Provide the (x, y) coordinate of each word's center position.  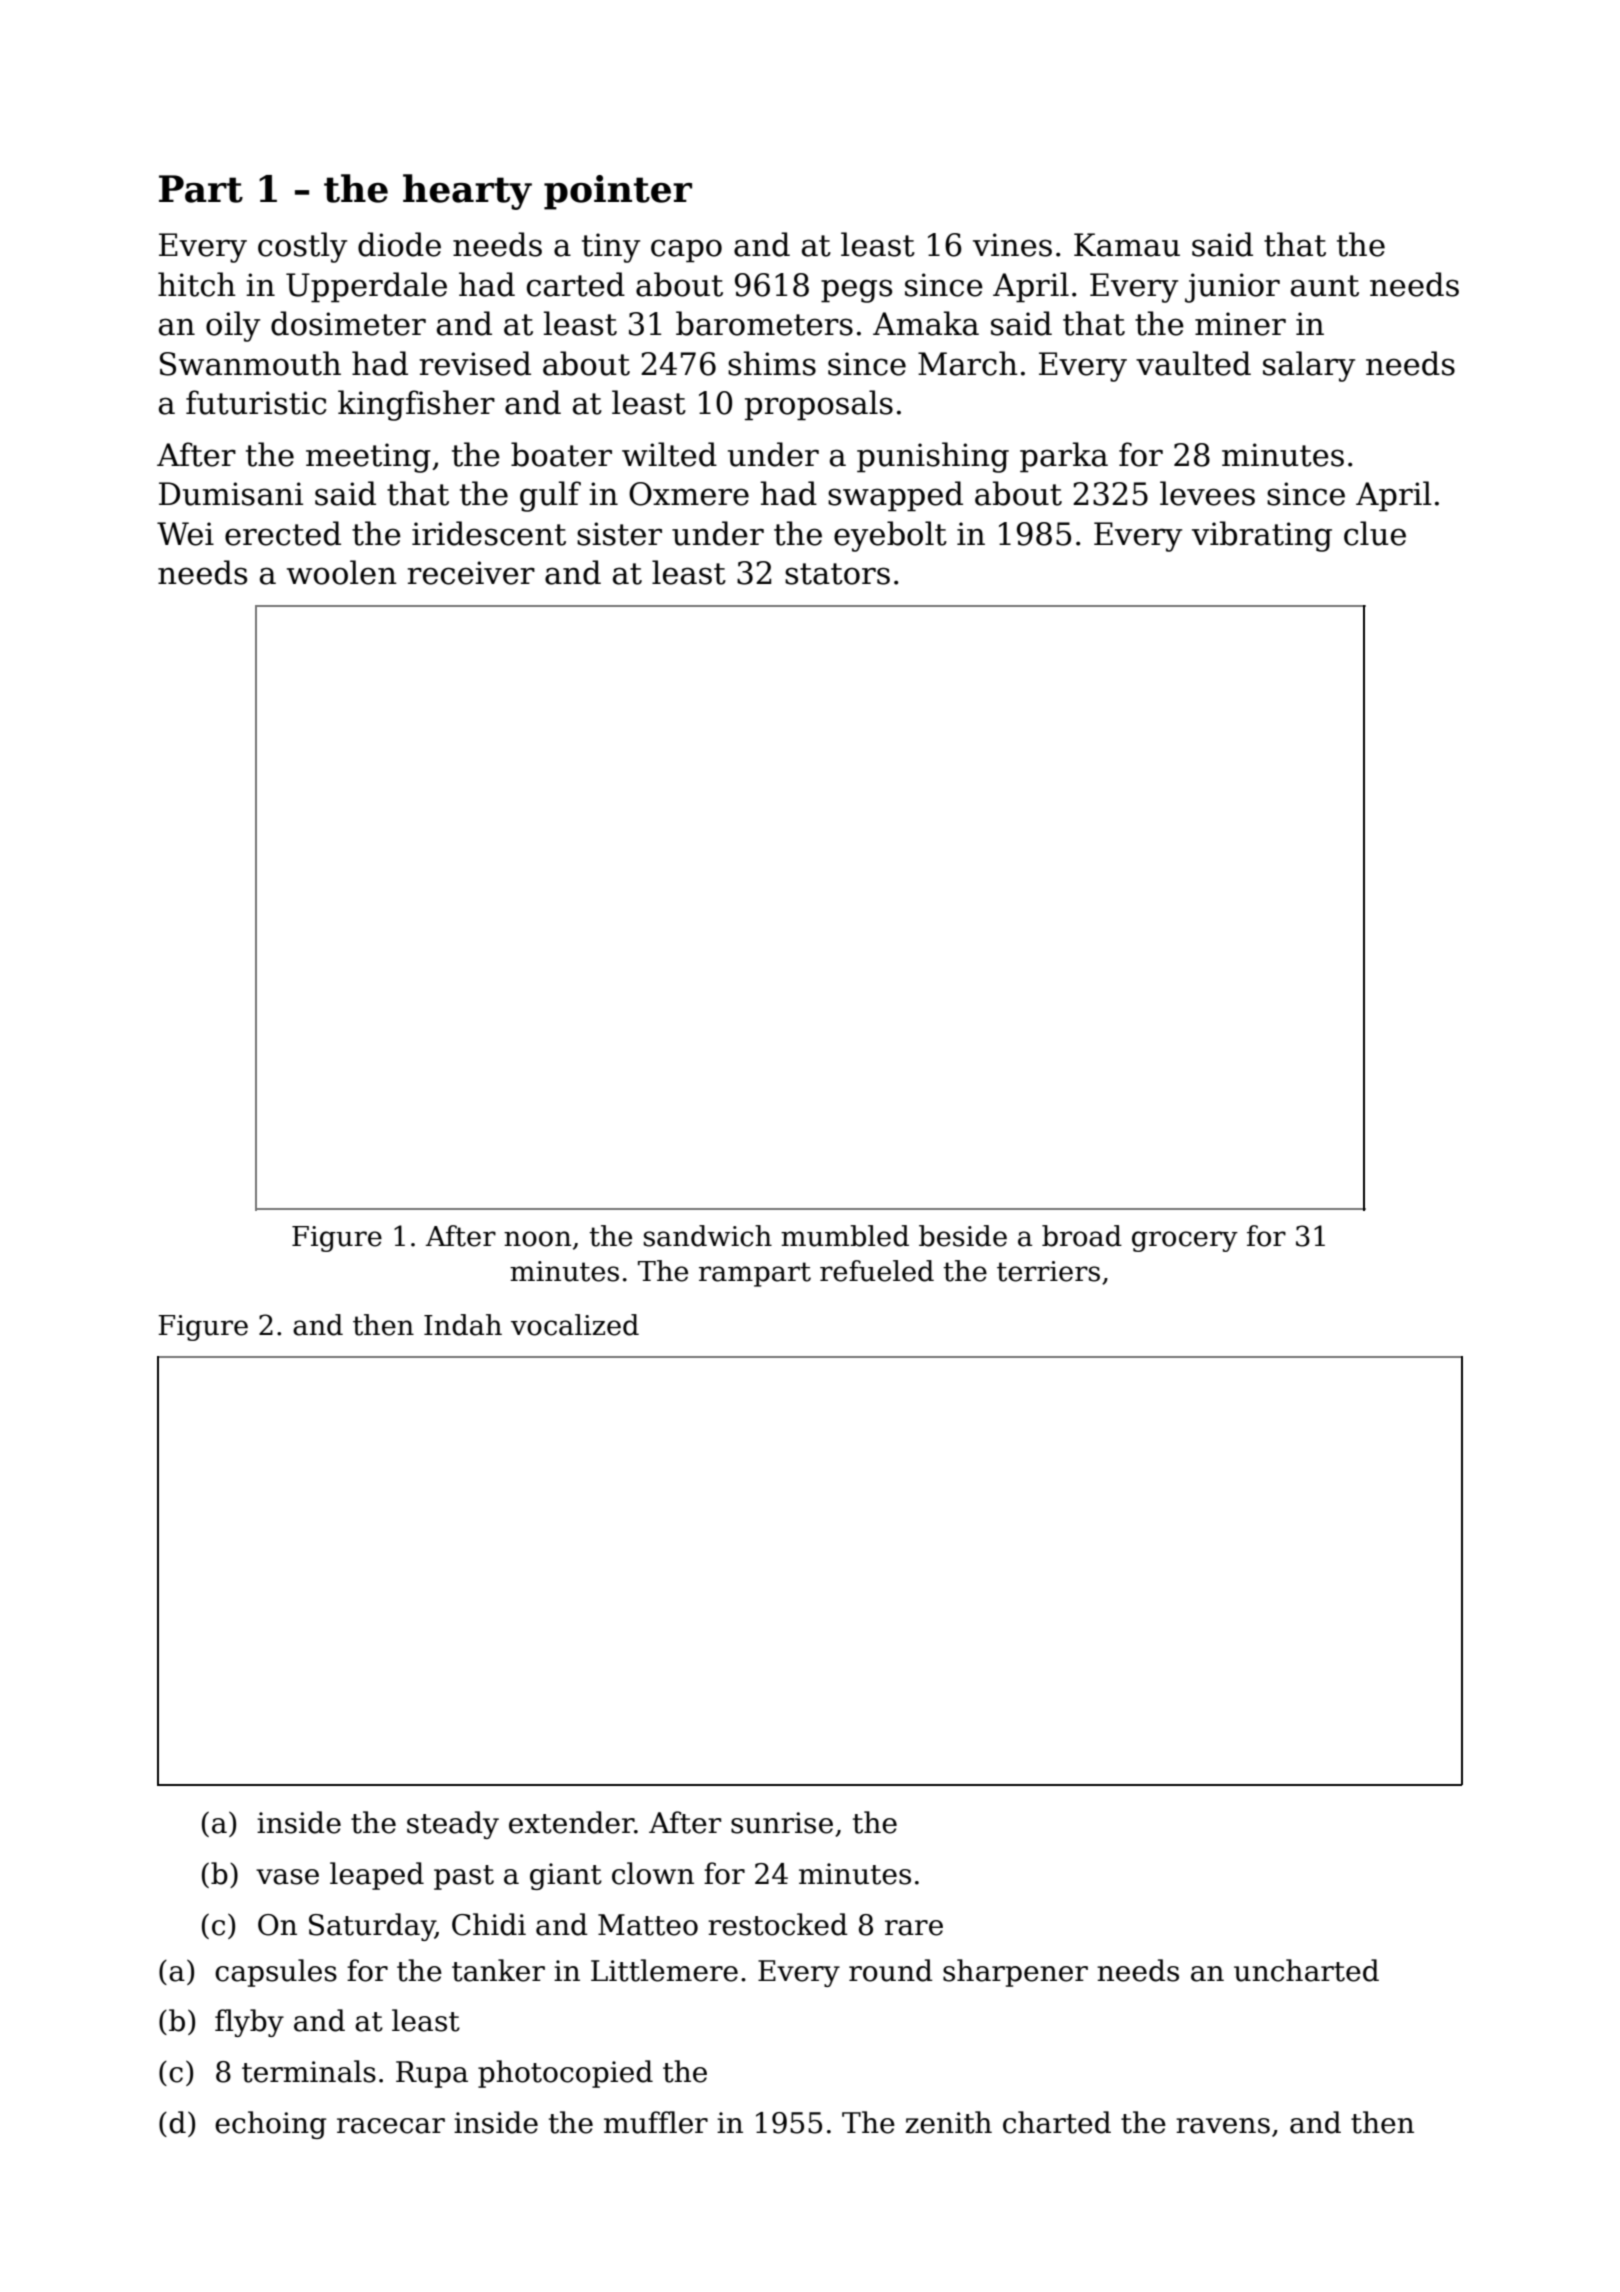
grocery (1185, 1241)
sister (619, 534)
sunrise (782, 1823)
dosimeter (348, 323)
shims (772, 363)
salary (1309, 366)
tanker (498, 1970)
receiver (471, 573)
